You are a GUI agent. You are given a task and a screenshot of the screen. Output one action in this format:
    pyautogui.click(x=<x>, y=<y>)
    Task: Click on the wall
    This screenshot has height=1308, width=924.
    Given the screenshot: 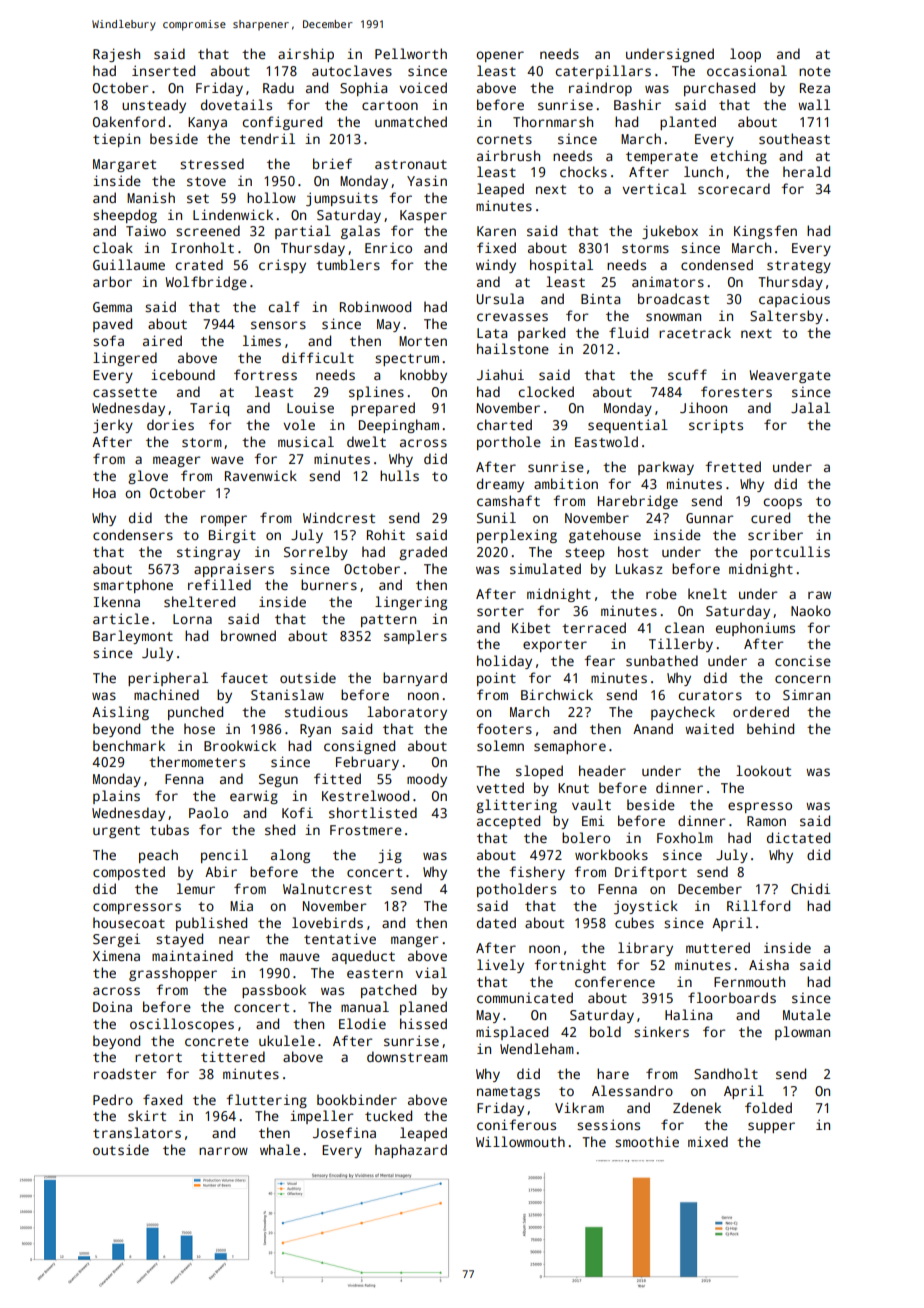 What is the action you would take?
    pyautogui.click(x=814, y=104)
